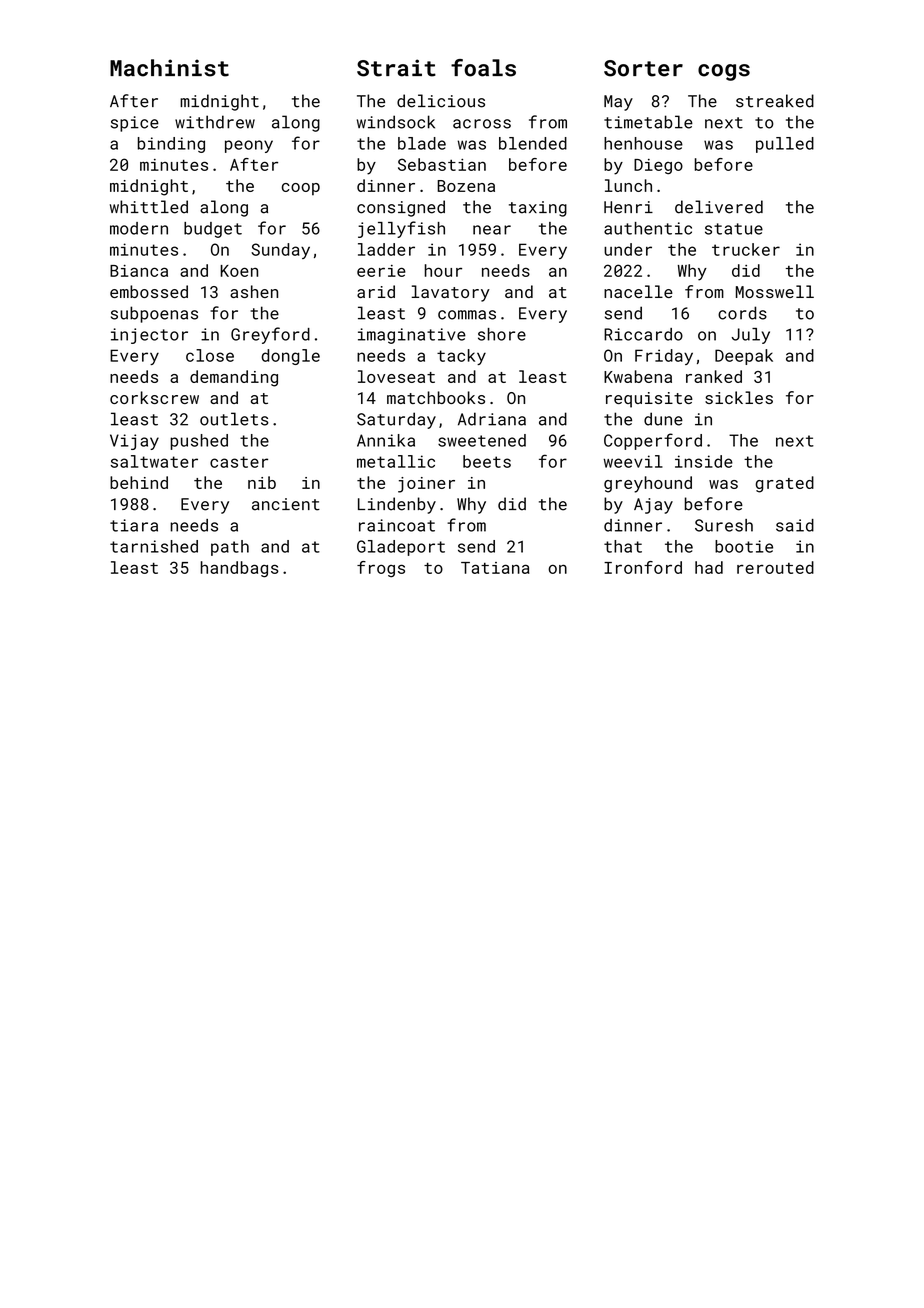  I want to click on Sorter, so click(643, 68).
